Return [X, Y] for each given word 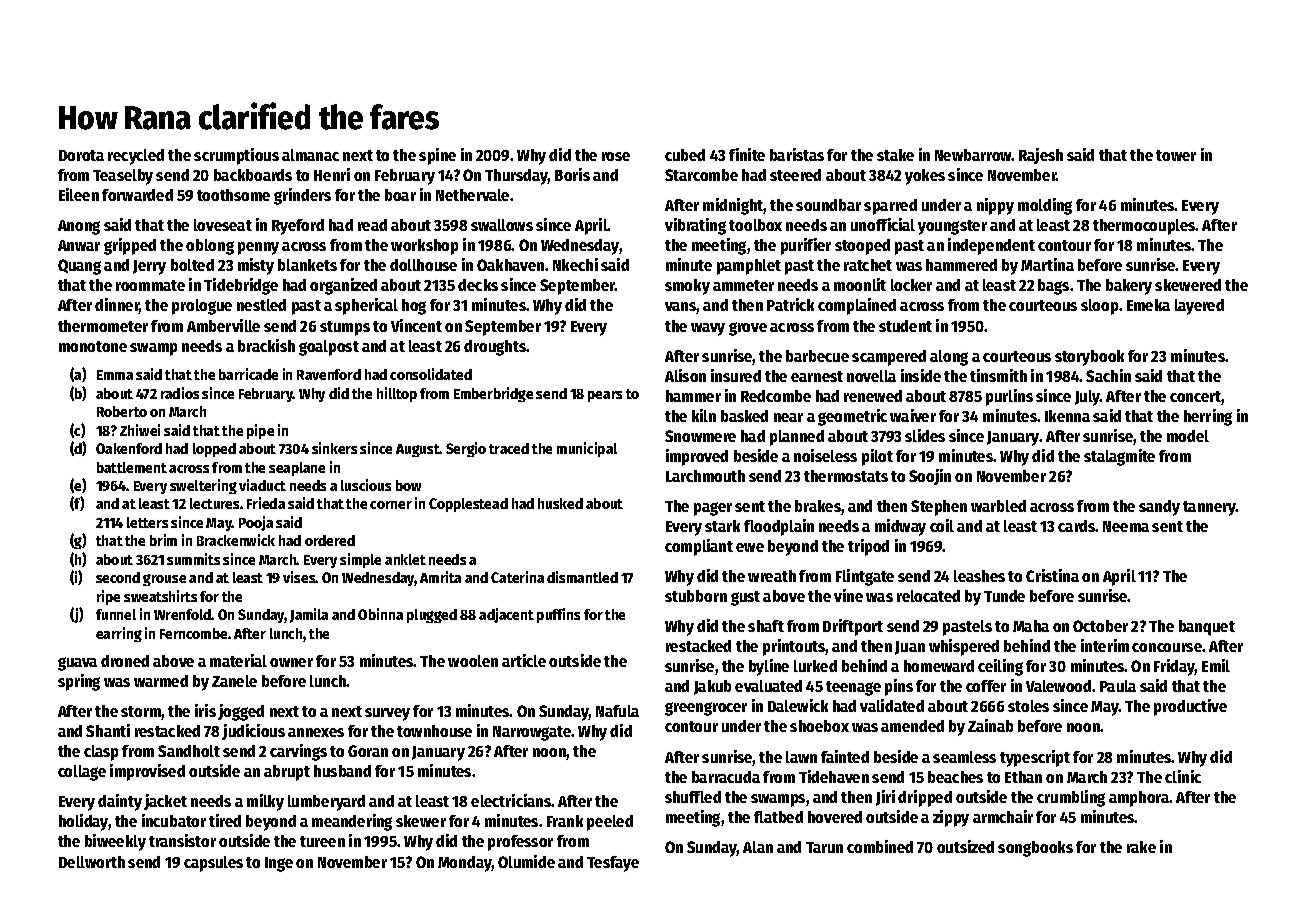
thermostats [846, 476]
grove [748, 329]
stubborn [696, 596]
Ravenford [329, 374]
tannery [1209, 508]
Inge [279, 864]
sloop [1099, 307]
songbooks [1035, 849]
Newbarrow [973, 155]
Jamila [309, 615]
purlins [1009, 397]
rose [616, 156]
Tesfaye [613, 864]
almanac [310, 155]
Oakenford [129, 448]
